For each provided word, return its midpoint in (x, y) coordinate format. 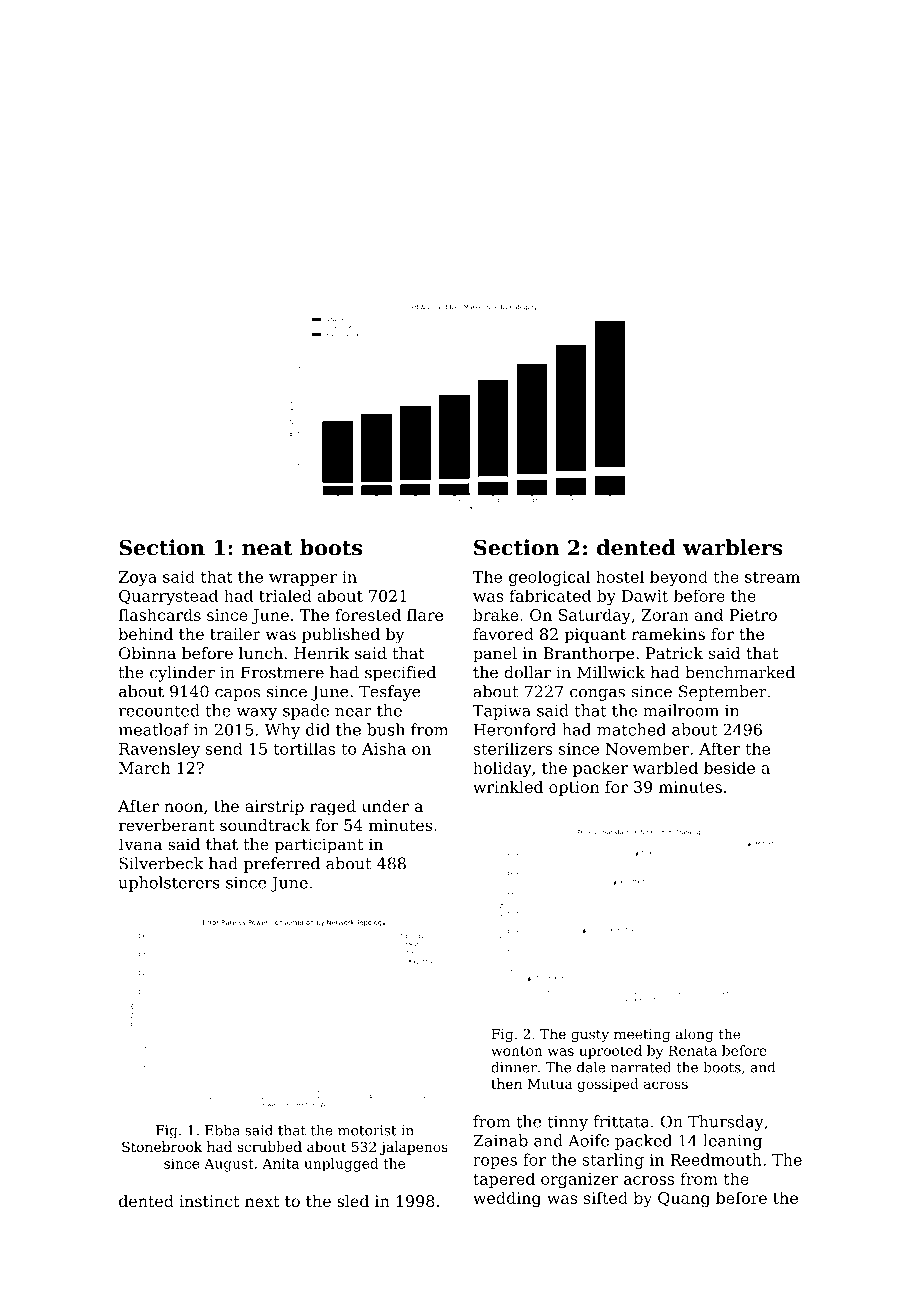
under (385, 806)
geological (549, 578)
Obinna (147, 653)
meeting (642, 1035)
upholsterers (169, 884)
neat (267, 548)
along (695, 1035)
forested (368, 614)
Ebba (222, 1130)
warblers (733, 547)
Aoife (588, 1140)
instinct (209, 1201)
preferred (282, 865)
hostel (620, 576)
